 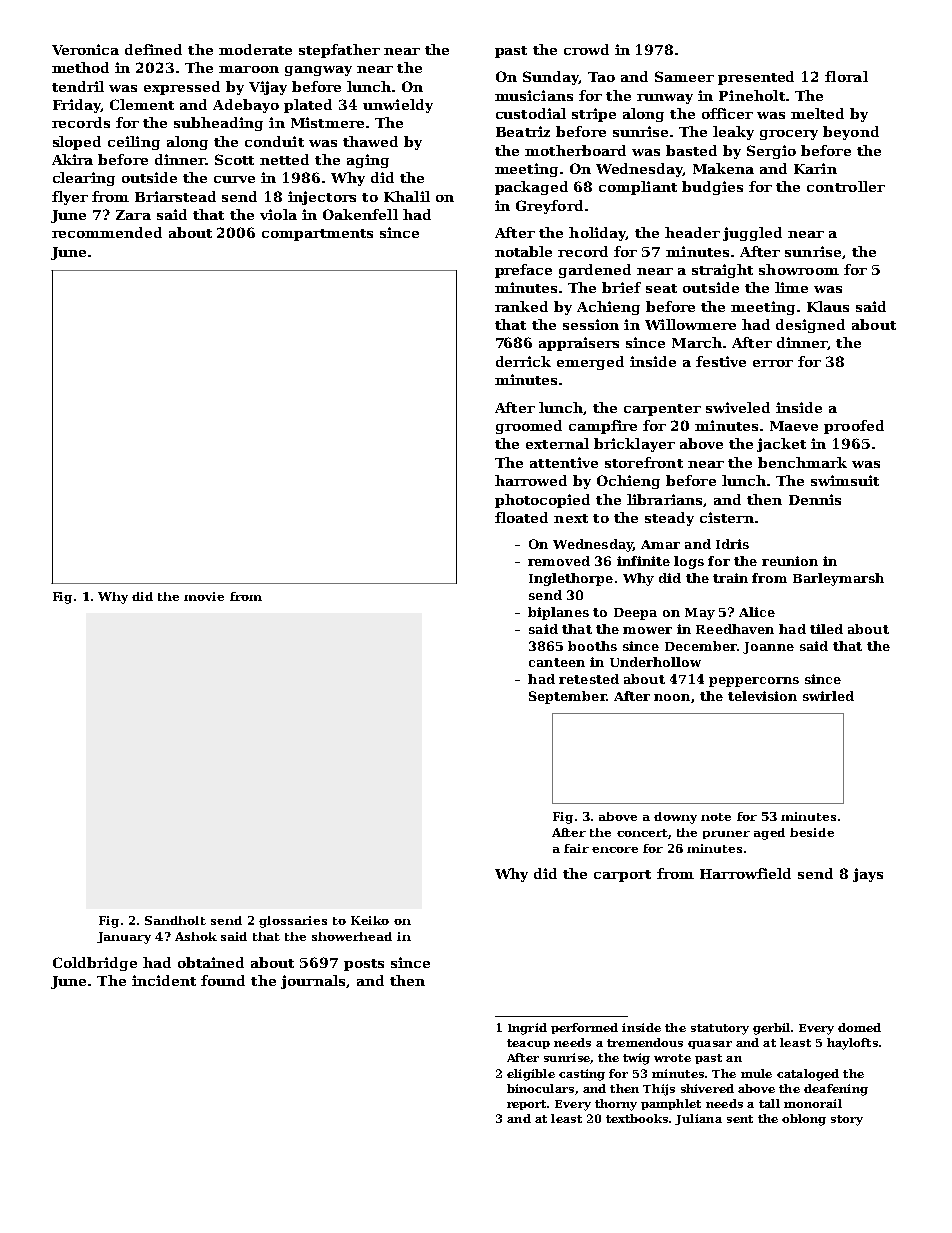 What do you see at coordinates (745, 873) in the document?
I see `Harrowfield` at bounding box center [745, 873].
